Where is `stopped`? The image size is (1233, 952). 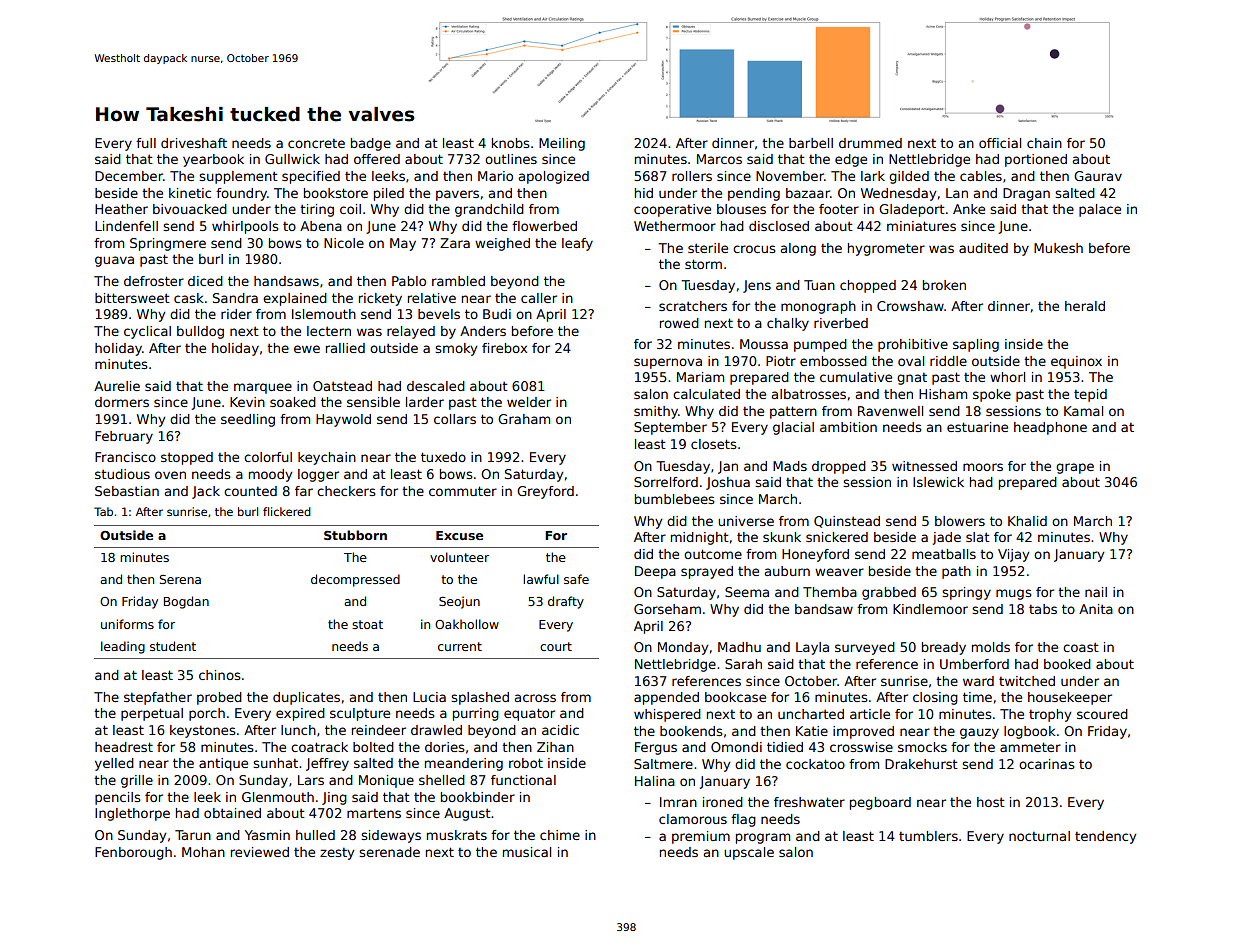
stopped is located at coordinates (187, 458).
